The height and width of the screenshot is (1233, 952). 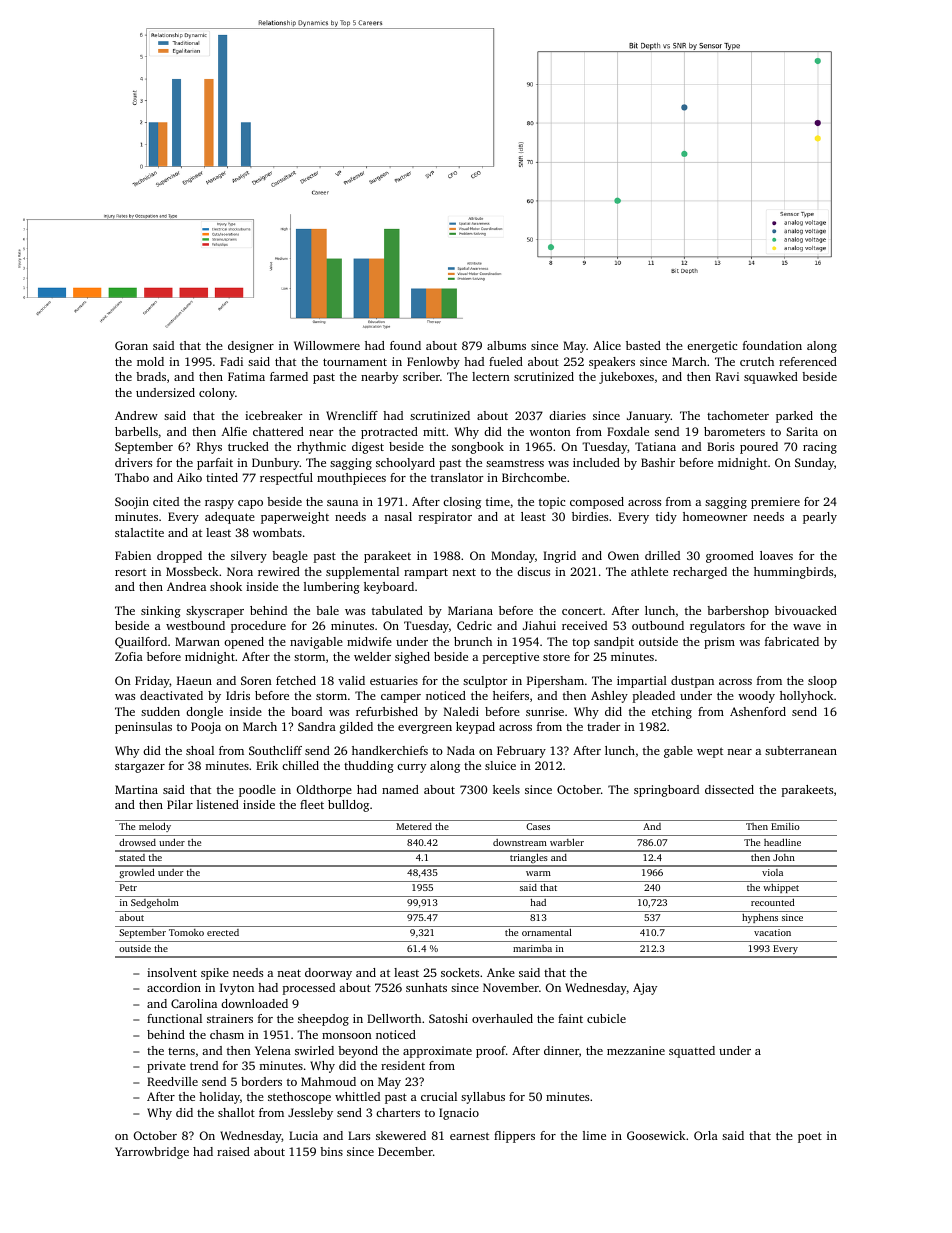 What do you see at coordinates (197, 641) in the screenshot?
I see `Marwan` at bounding box center [197, 641].
